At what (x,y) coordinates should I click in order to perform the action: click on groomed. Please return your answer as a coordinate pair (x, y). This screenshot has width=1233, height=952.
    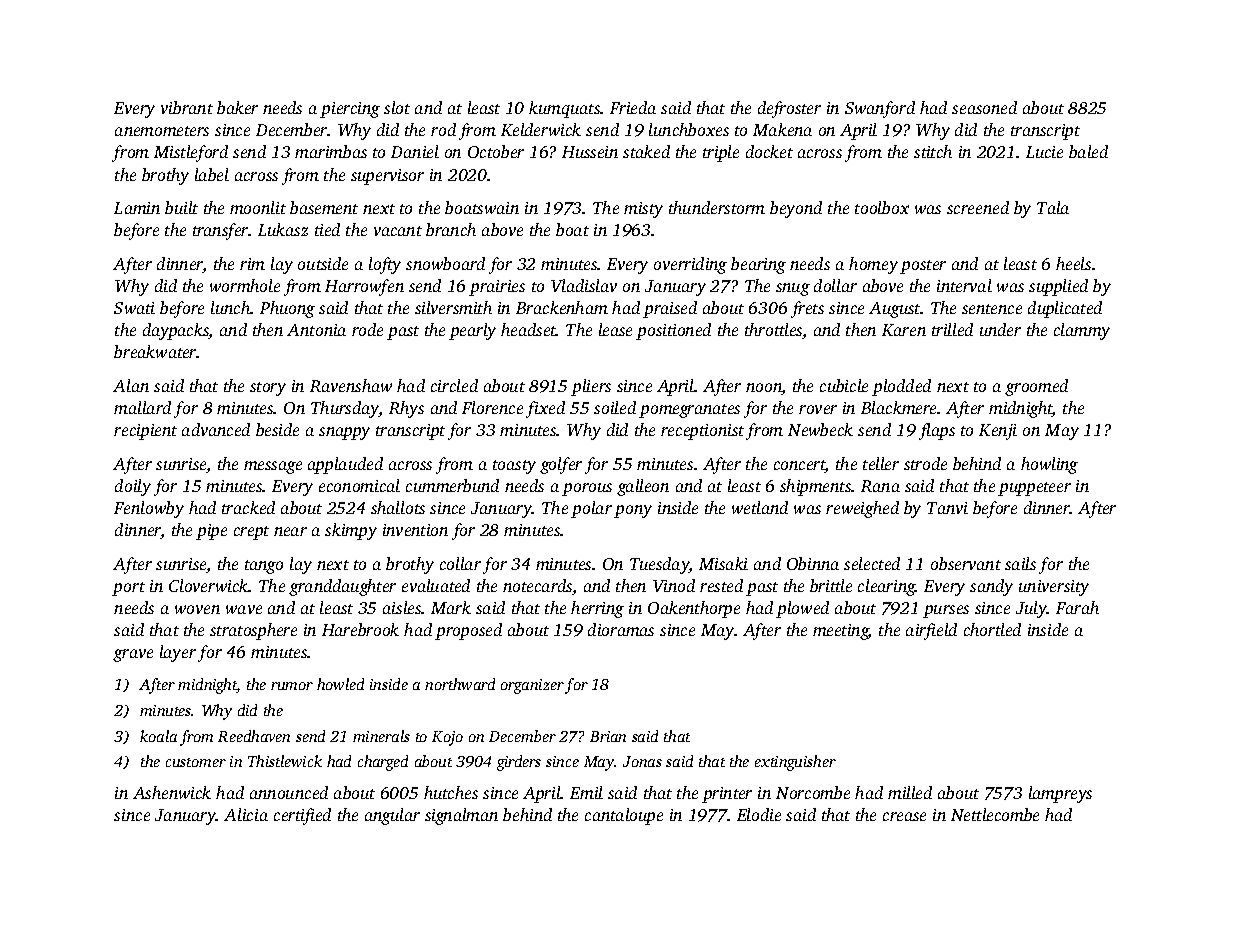
    Looking at the image, I should click on (1036, 387).
